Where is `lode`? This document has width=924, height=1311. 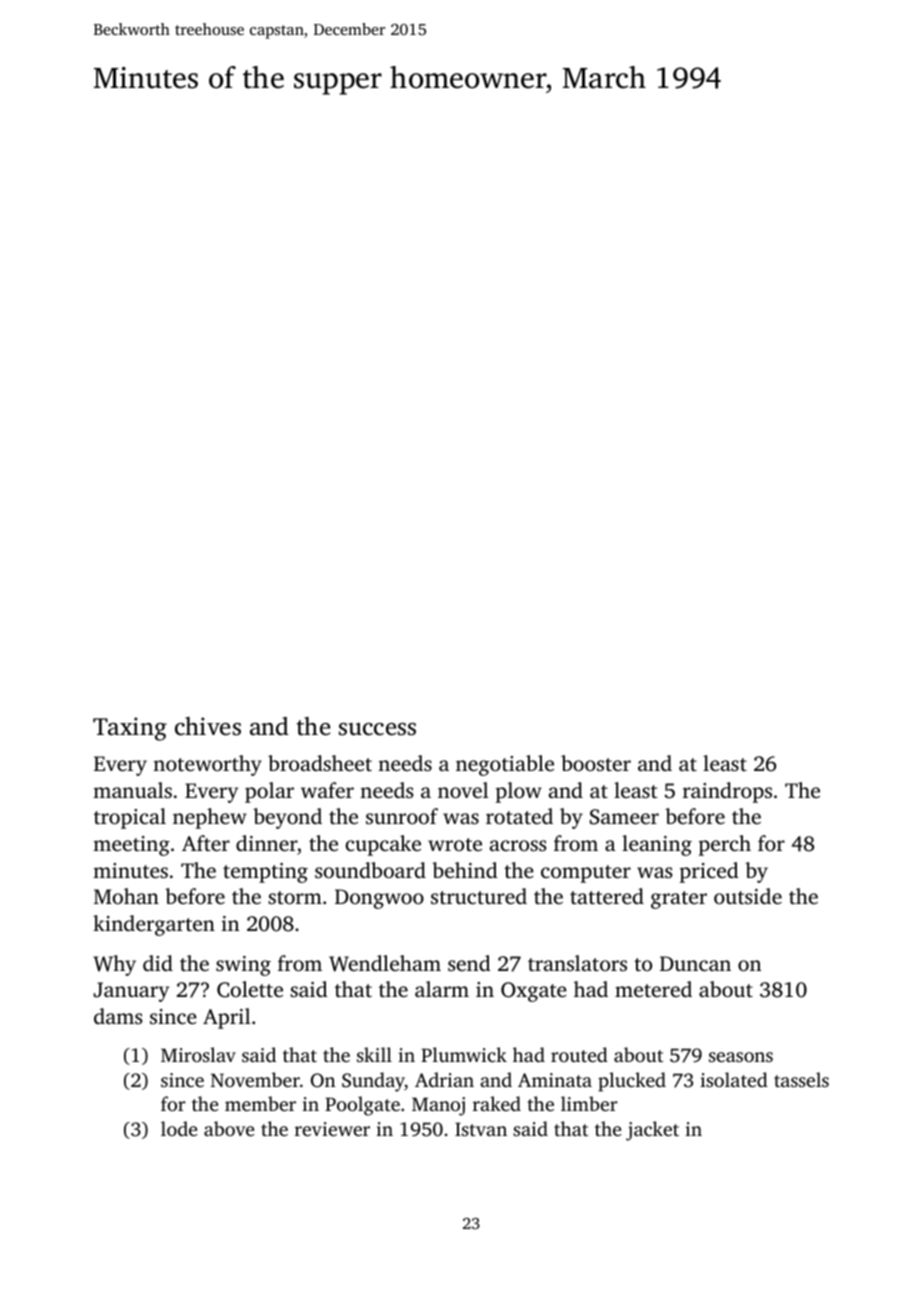
lode is located at coordinates (179, 1128).
